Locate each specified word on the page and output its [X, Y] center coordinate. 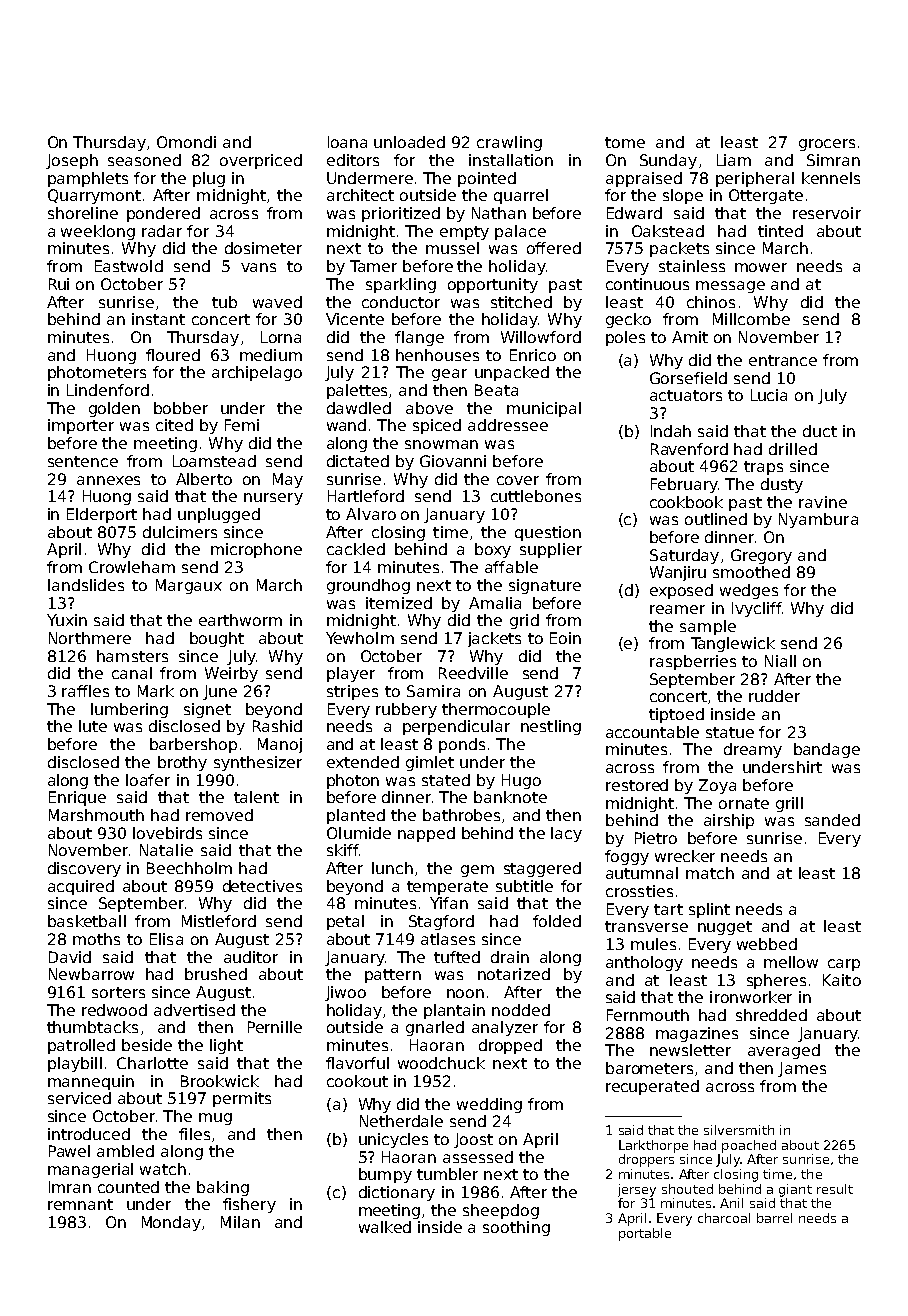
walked [385, 1227]
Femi [242, 425]
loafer [148, 780]
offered [554, 248]
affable [511, 567]
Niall [780, 661]
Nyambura [818, 520]
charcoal [724, 1218]
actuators [686, 395]
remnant [80, 1204]
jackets [494, 639]
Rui [59, 284]
